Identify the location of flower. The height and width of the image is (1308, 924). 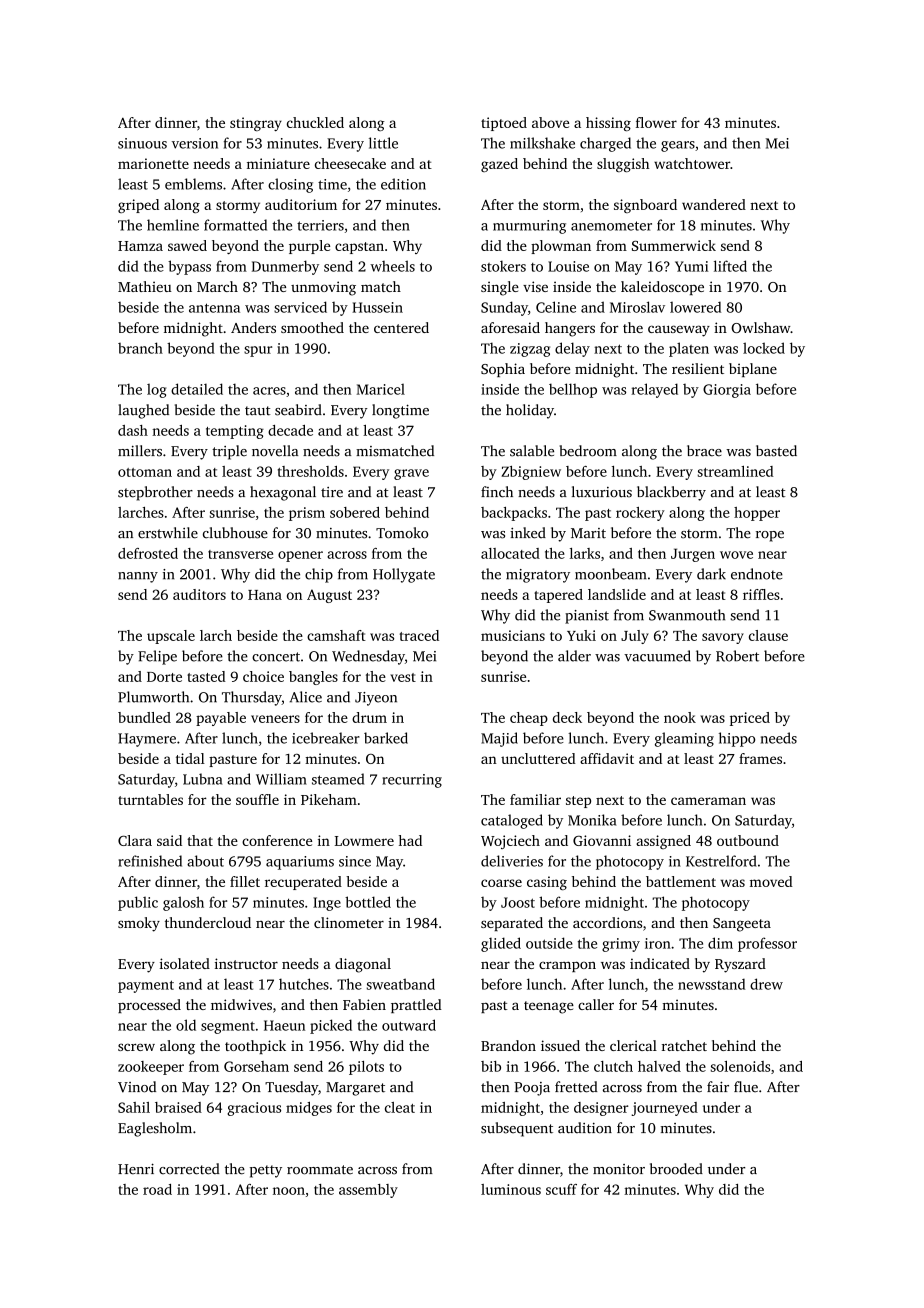
(656, 122).
